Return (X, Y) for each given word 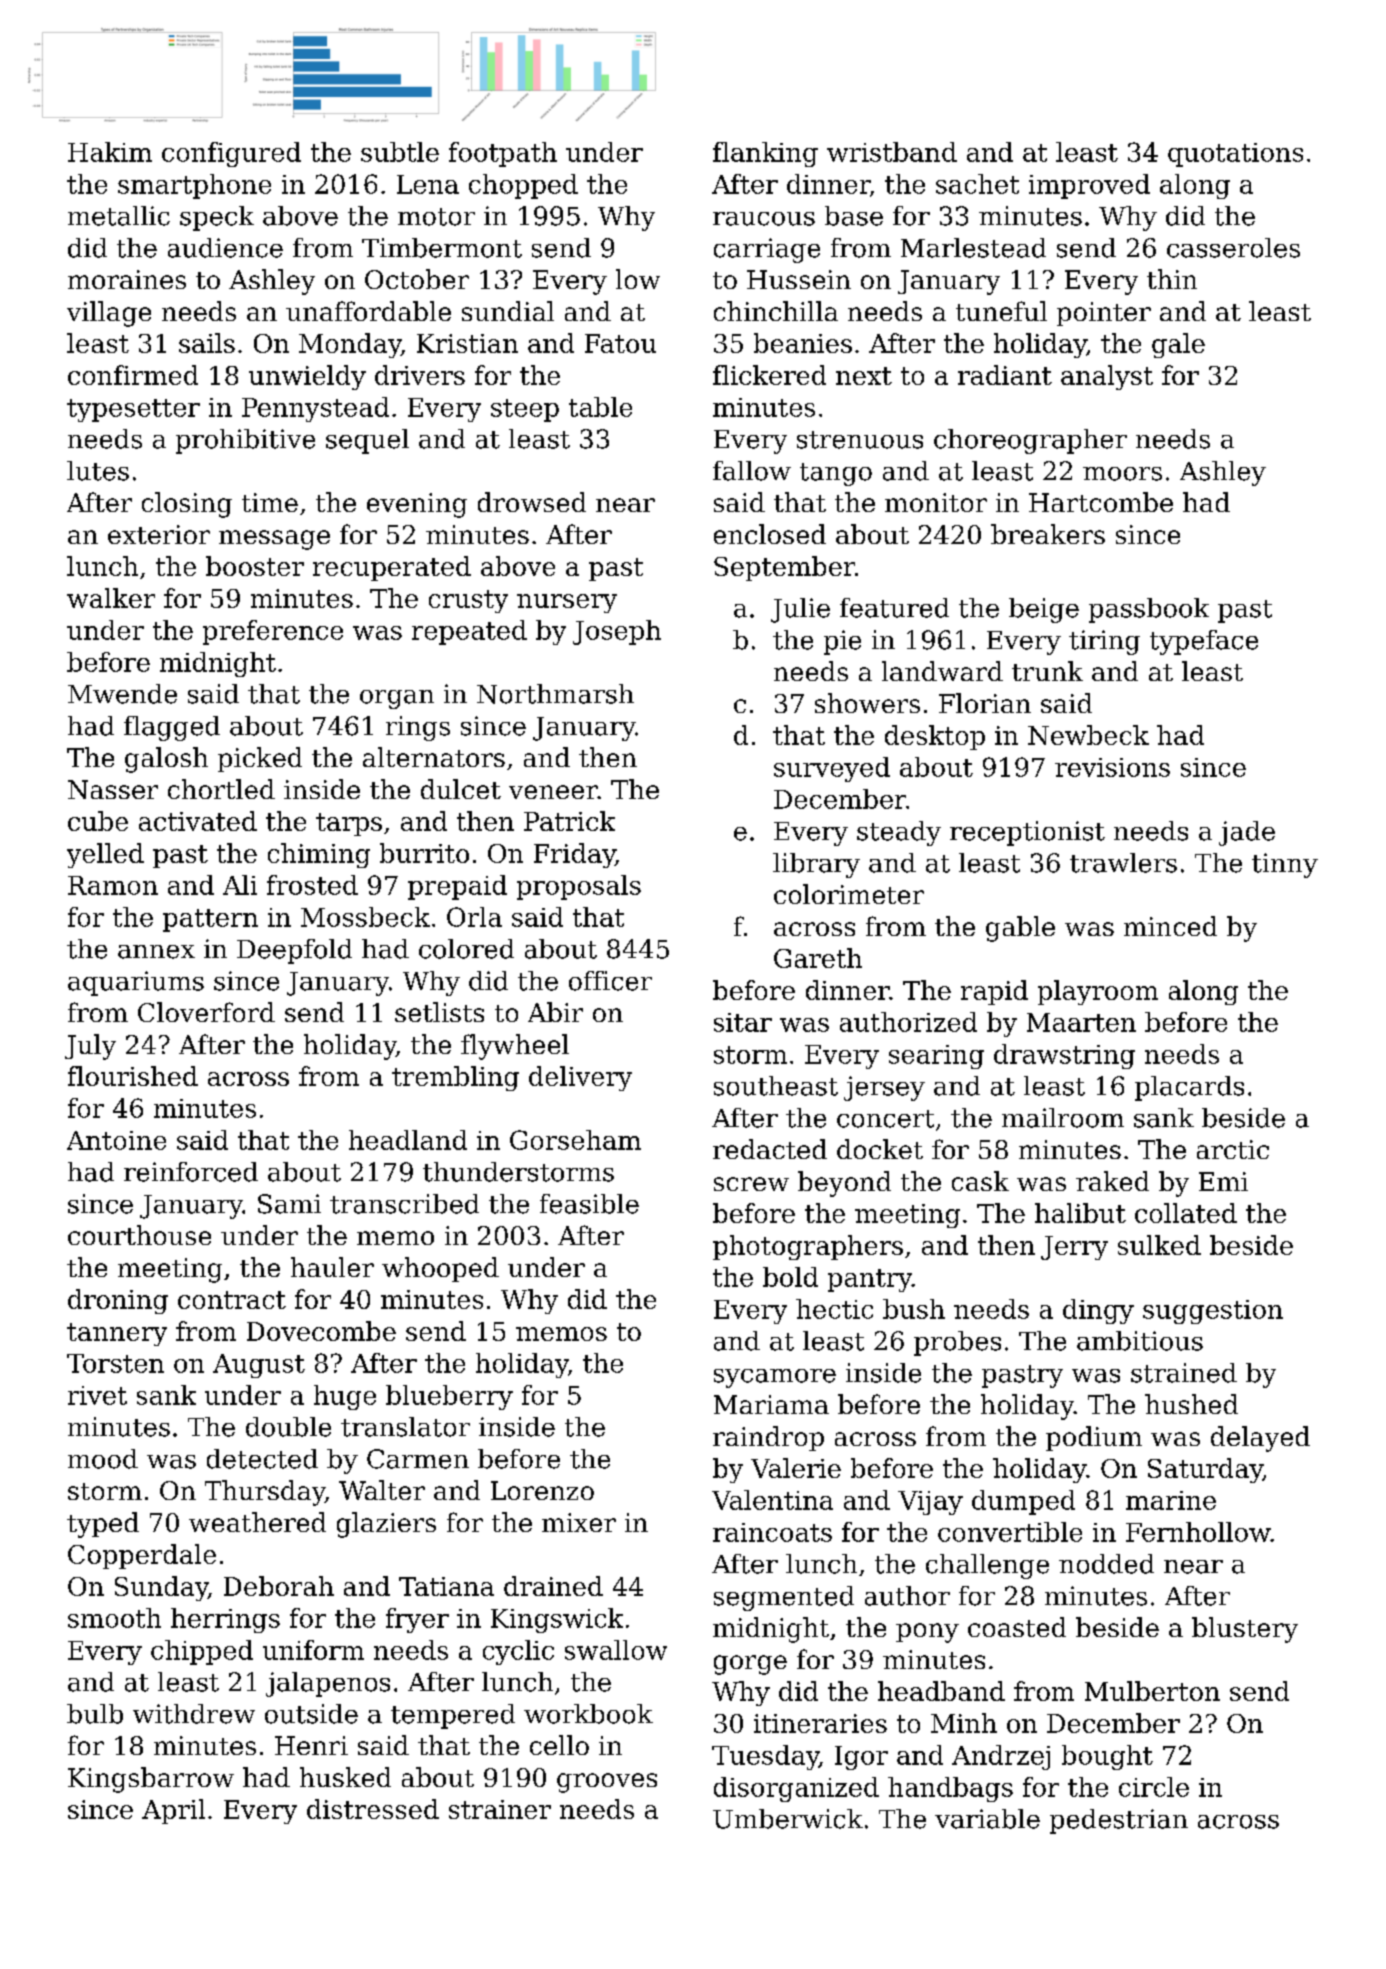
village (109, 314)
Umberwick (788, 1819)
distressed (373, 1809)
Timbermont (442, 248)
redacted (770, 1149)
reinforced (191, 1172)
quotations (1235, 155)
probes (957, 1343)
